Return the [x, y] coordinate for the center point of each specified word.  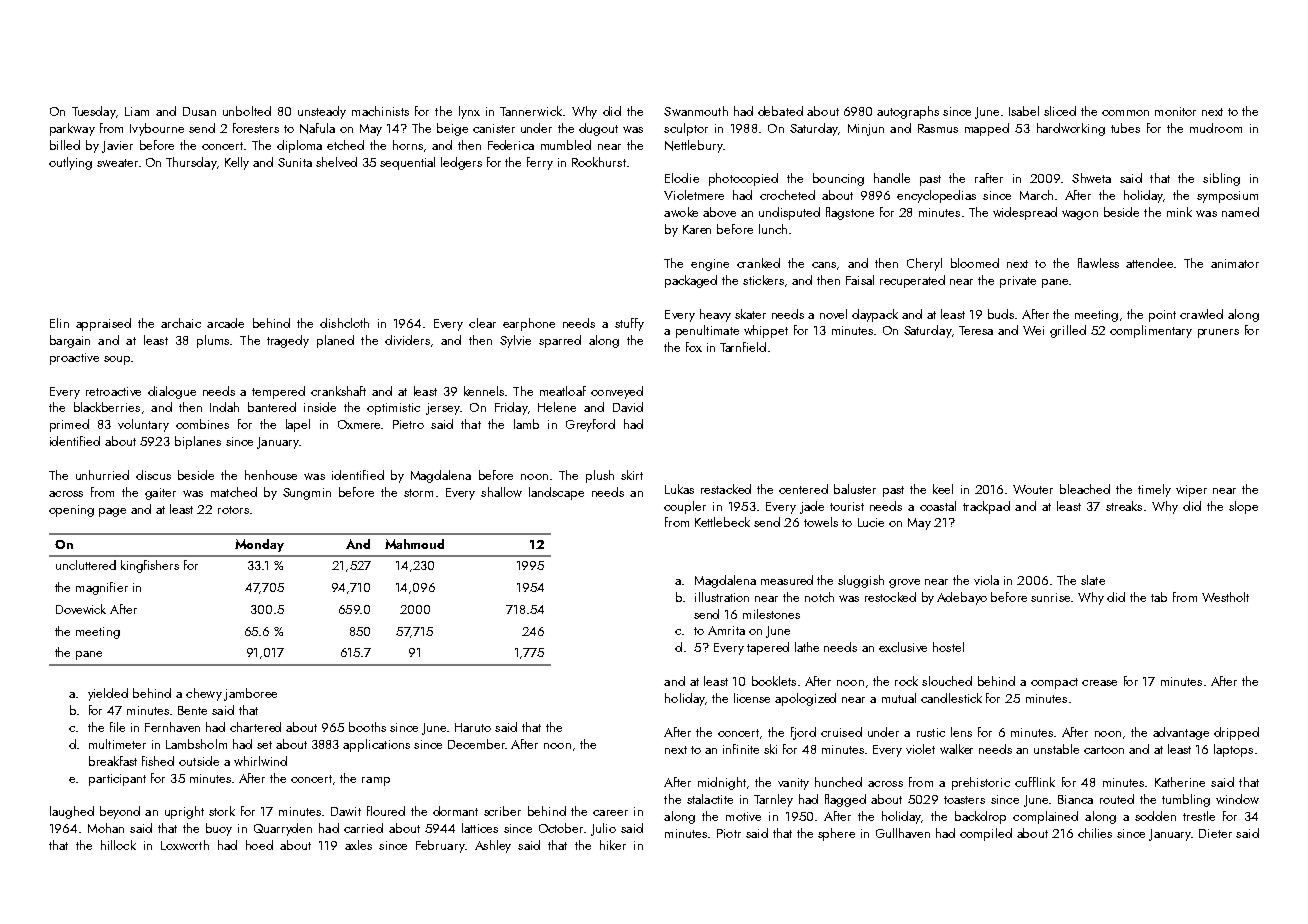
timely [1154, 490]
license [752, 698]
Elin [59, 323]
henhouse [271, 475]
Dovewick [81, 609]
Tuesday [94, 112]
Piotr [729, 833]
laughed [72, 812]
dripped [1236, 733]
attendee [1149, 263]
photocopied [743, 179]
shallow [501, 492]
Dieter [1215, 833]
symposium [1227, 197]
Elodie [682, 178]
